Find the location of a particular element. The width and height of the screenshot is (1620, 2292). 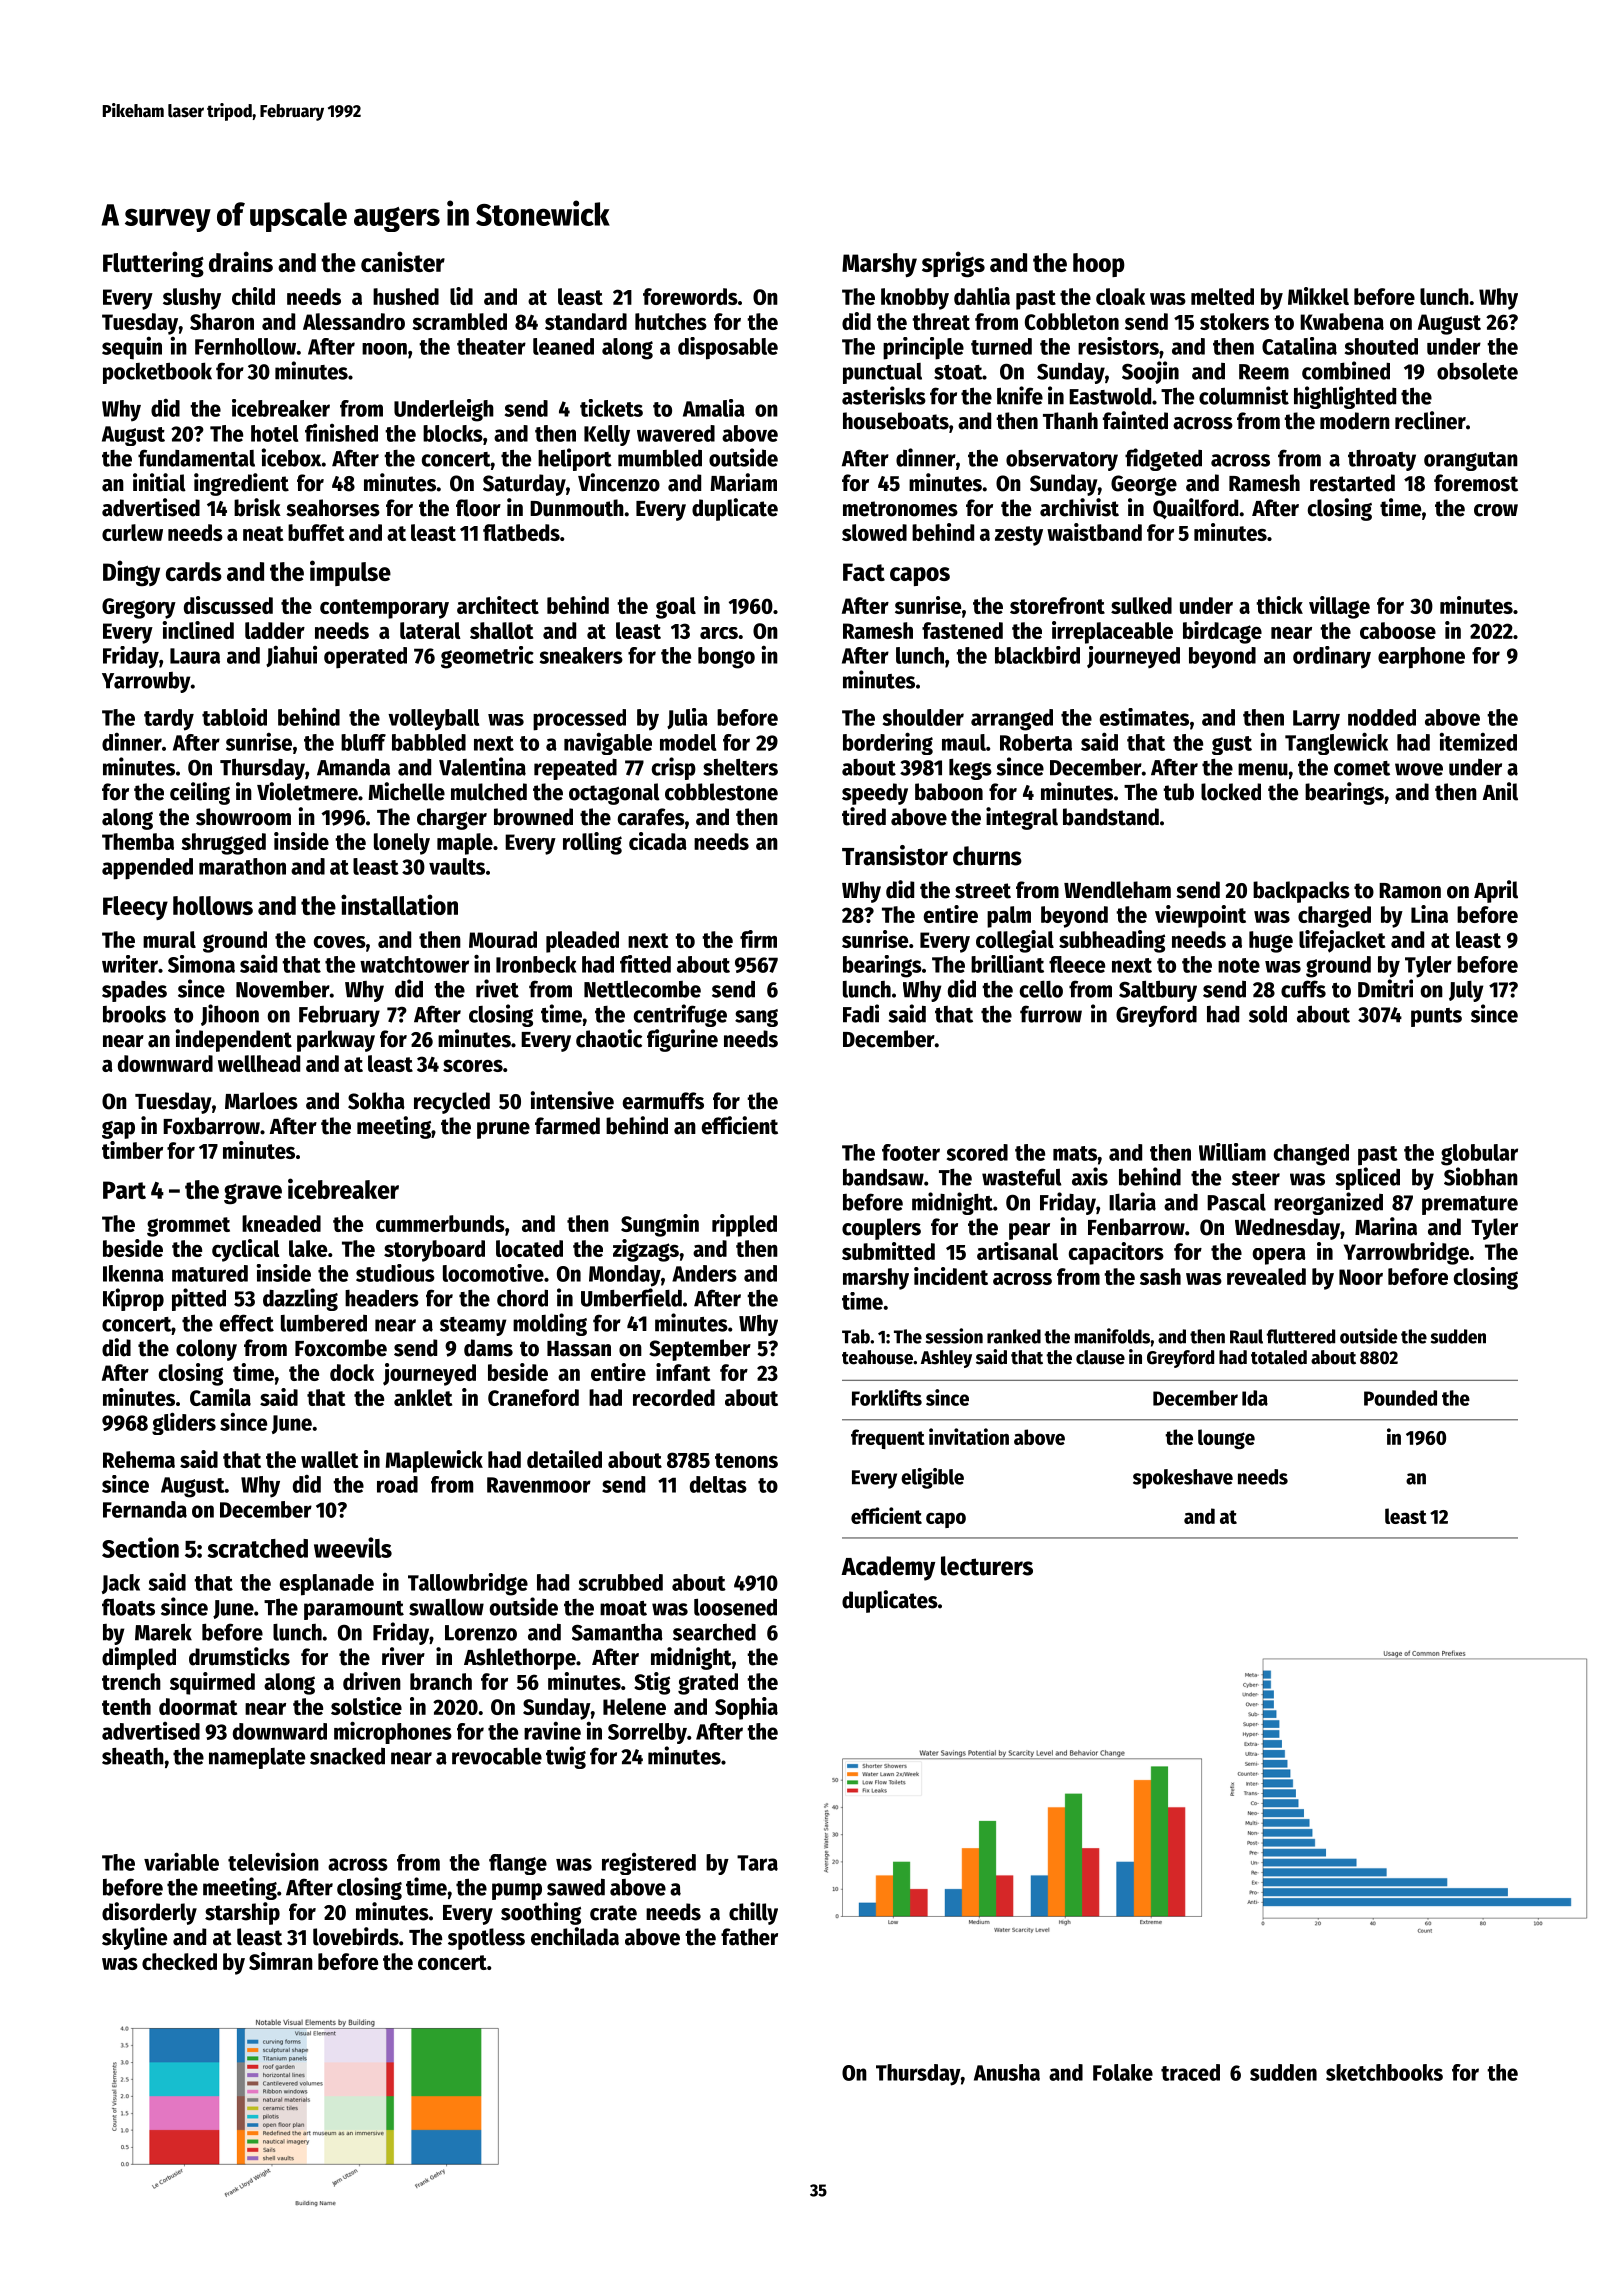

steer is located at coordinates (1256, 1178).
